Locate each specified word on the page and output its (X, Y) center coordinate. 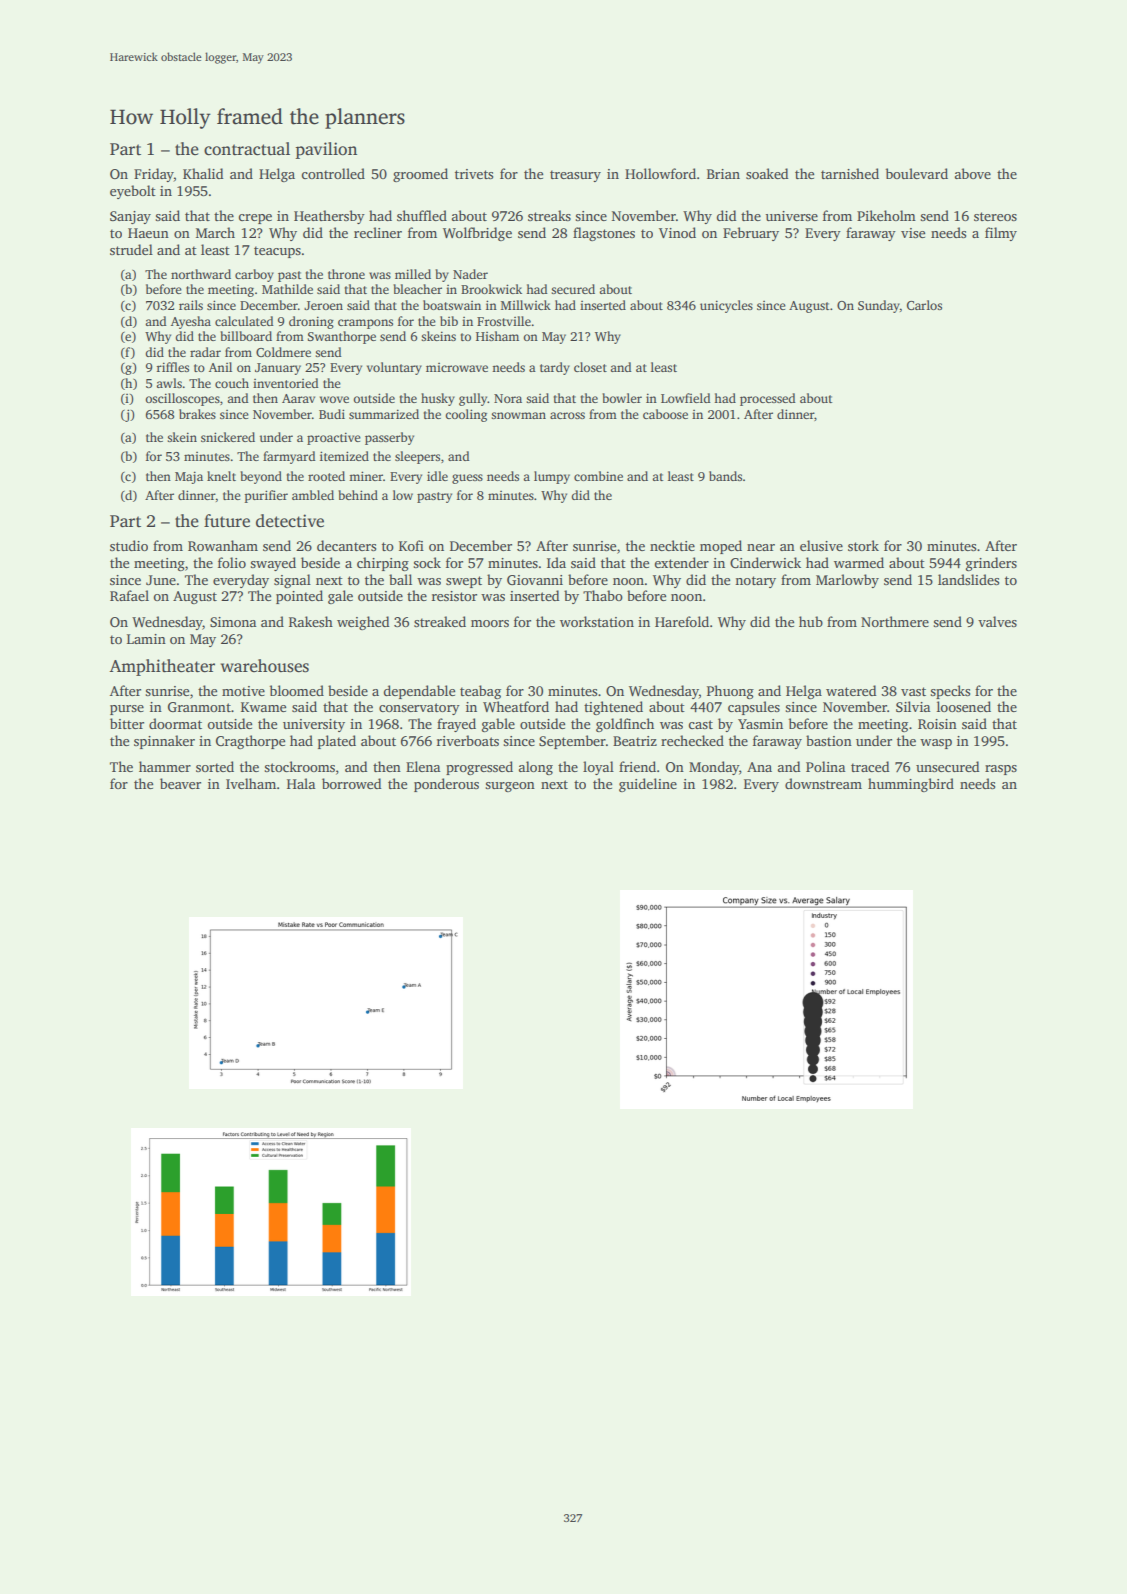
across (567, 415)
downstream (823, 783)
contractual (247, 149)
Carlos (924, 305)
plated (337, 742)
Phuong (730, 692)
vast (913, 691)
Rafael (129, 595)
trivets (474, 174)
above (973, 173)
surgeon (510, 787)
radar (205, 352)
